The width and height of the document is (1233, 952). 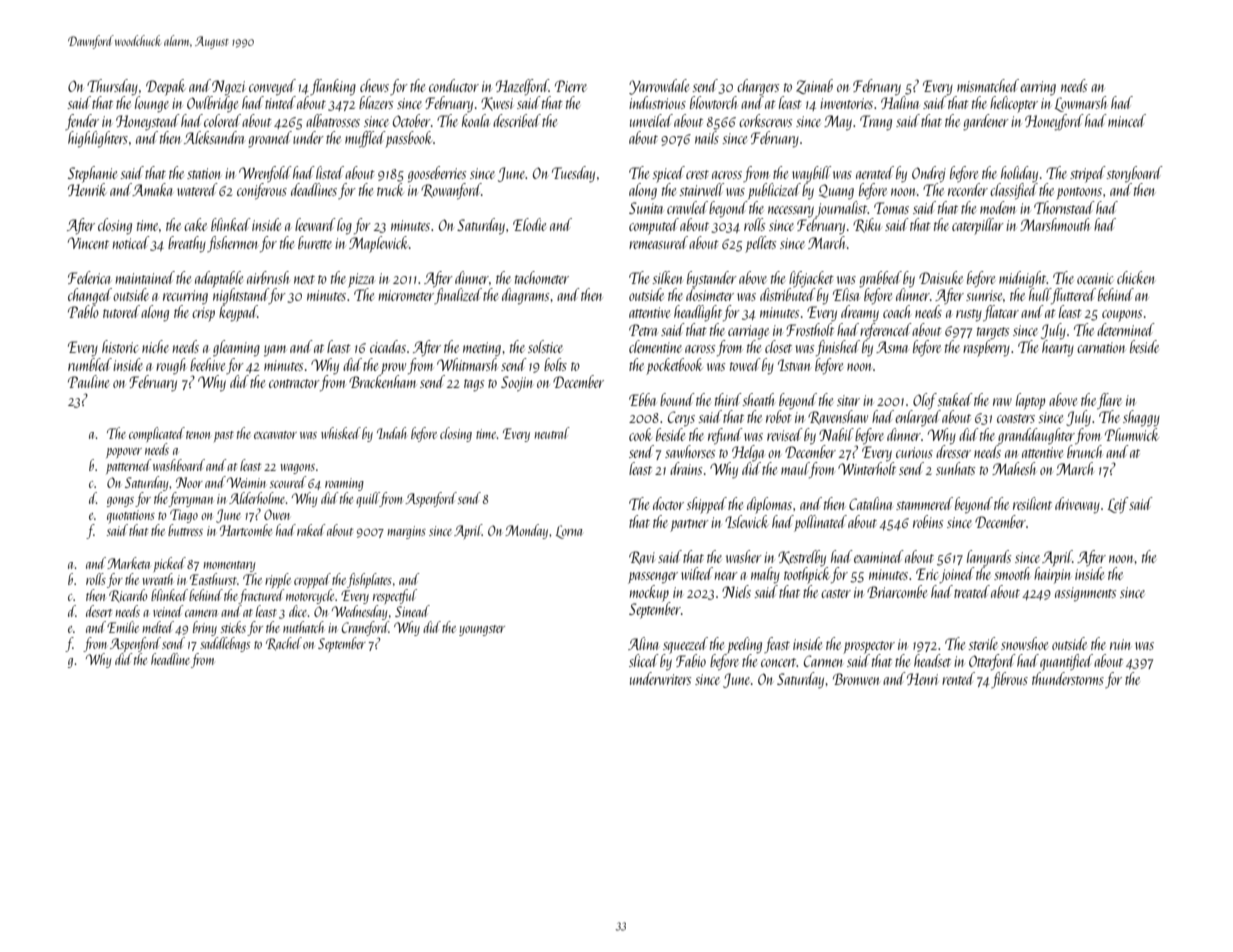 I want to click on helicopter, so click(x=1014, y=104).
